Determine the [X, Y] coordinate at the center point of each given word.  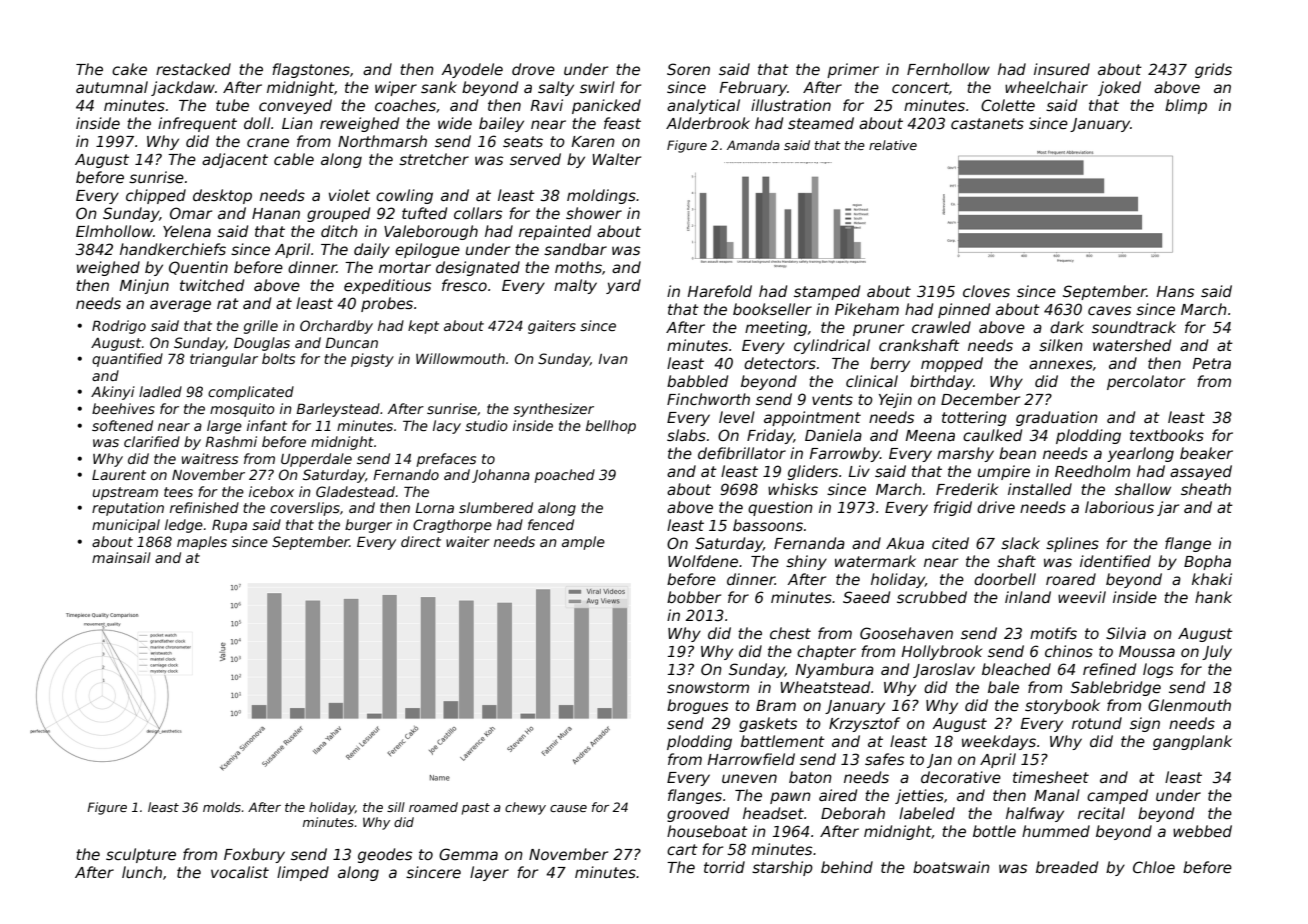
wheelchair [1046, 87]
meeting [776, 328]
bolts [278, 358]
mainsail [121, 557]
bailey [501, 124]
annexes [1061, 364]
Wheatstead [825, 687]
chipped [156, 196]
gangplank [1192, 742]
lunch [142, 872]
